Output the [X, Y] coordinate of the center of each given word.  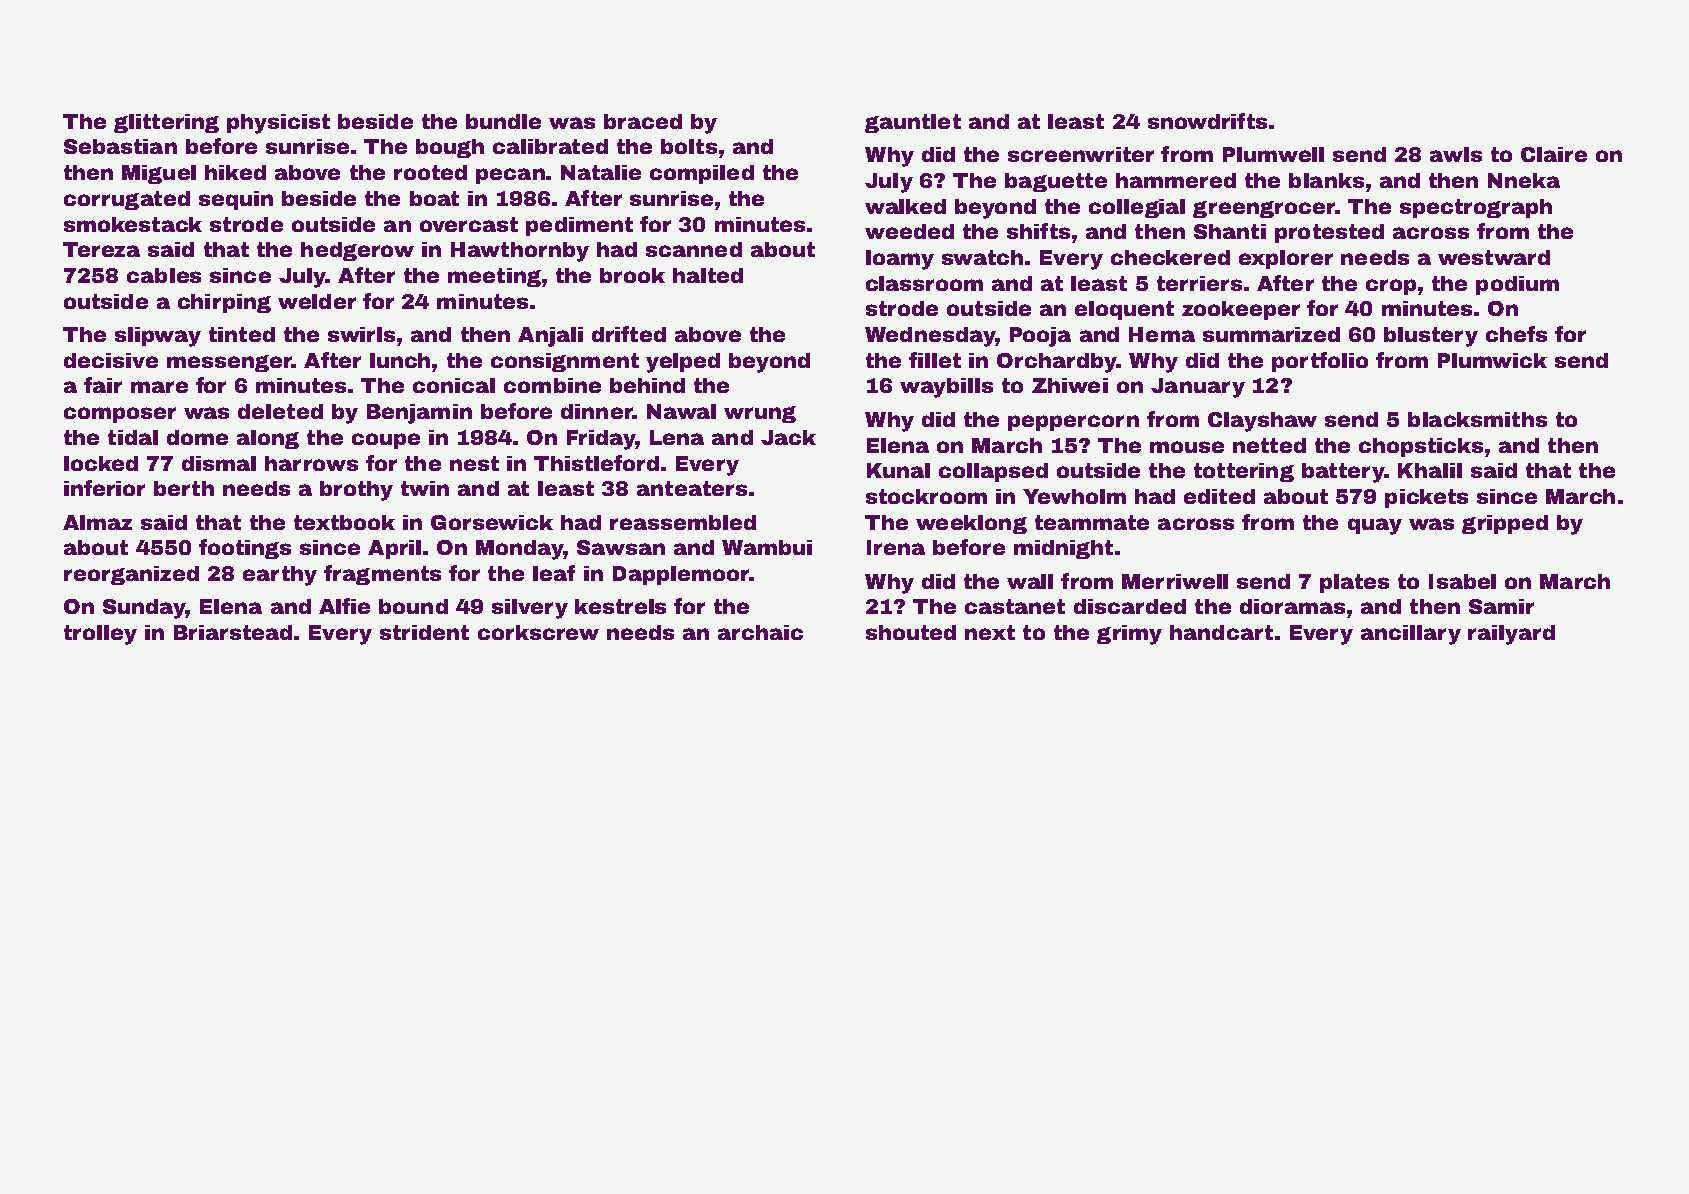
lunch [400, 360]
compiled [702, 174]
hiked [235, 172]
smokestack [133, 224]
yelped [683, 363]
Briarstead [233, 632]
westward [1494, 257]
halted [708, 275]
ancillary [1411, 635]
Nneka [1524, 180]
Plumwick [1492, 360]
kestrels [620, 606]
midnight [1063, 549]
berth [184, 488]
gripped [1505, 524]
